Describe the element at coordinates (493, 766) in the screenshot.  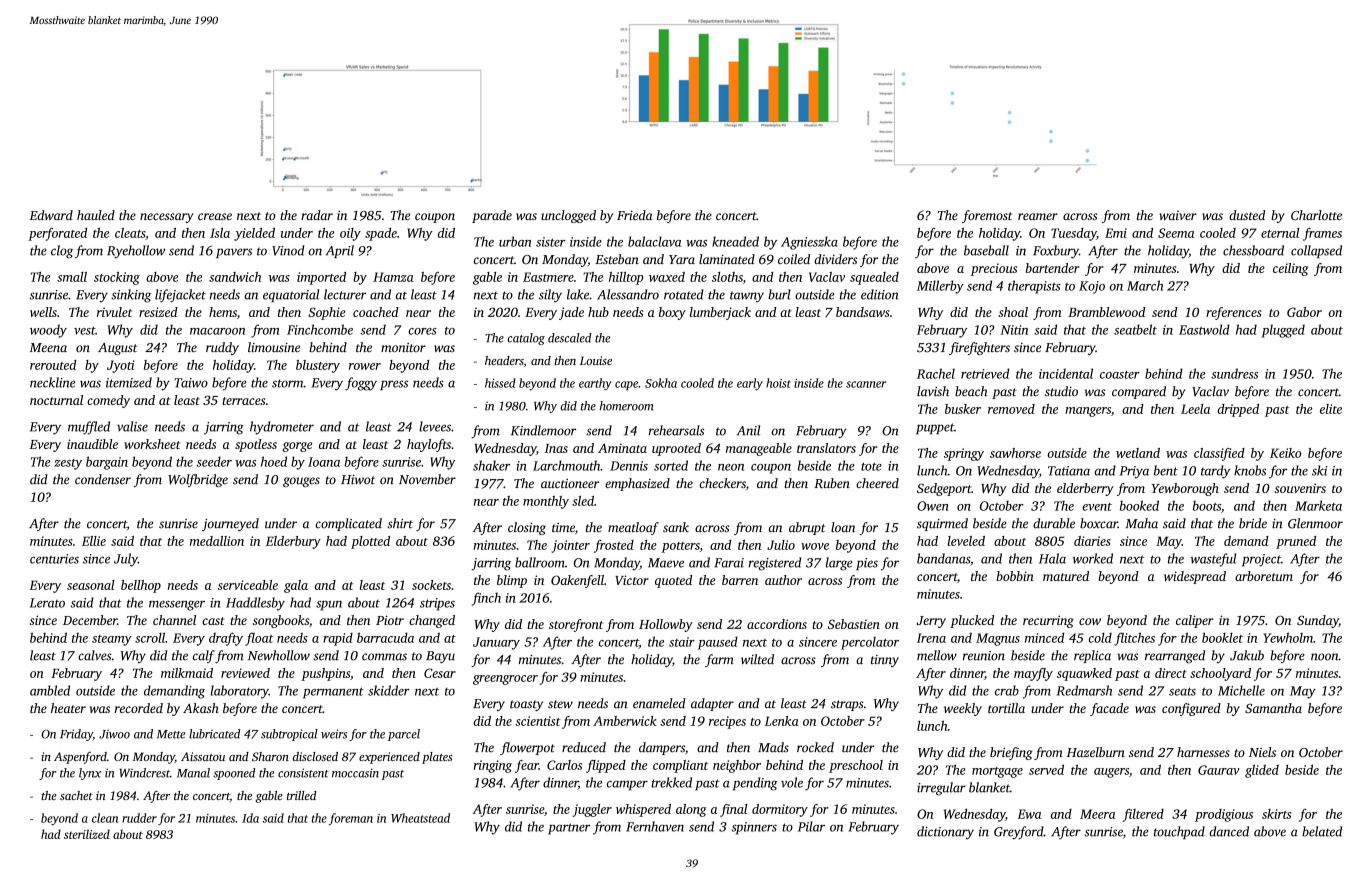
I see `ringing` at that location.
